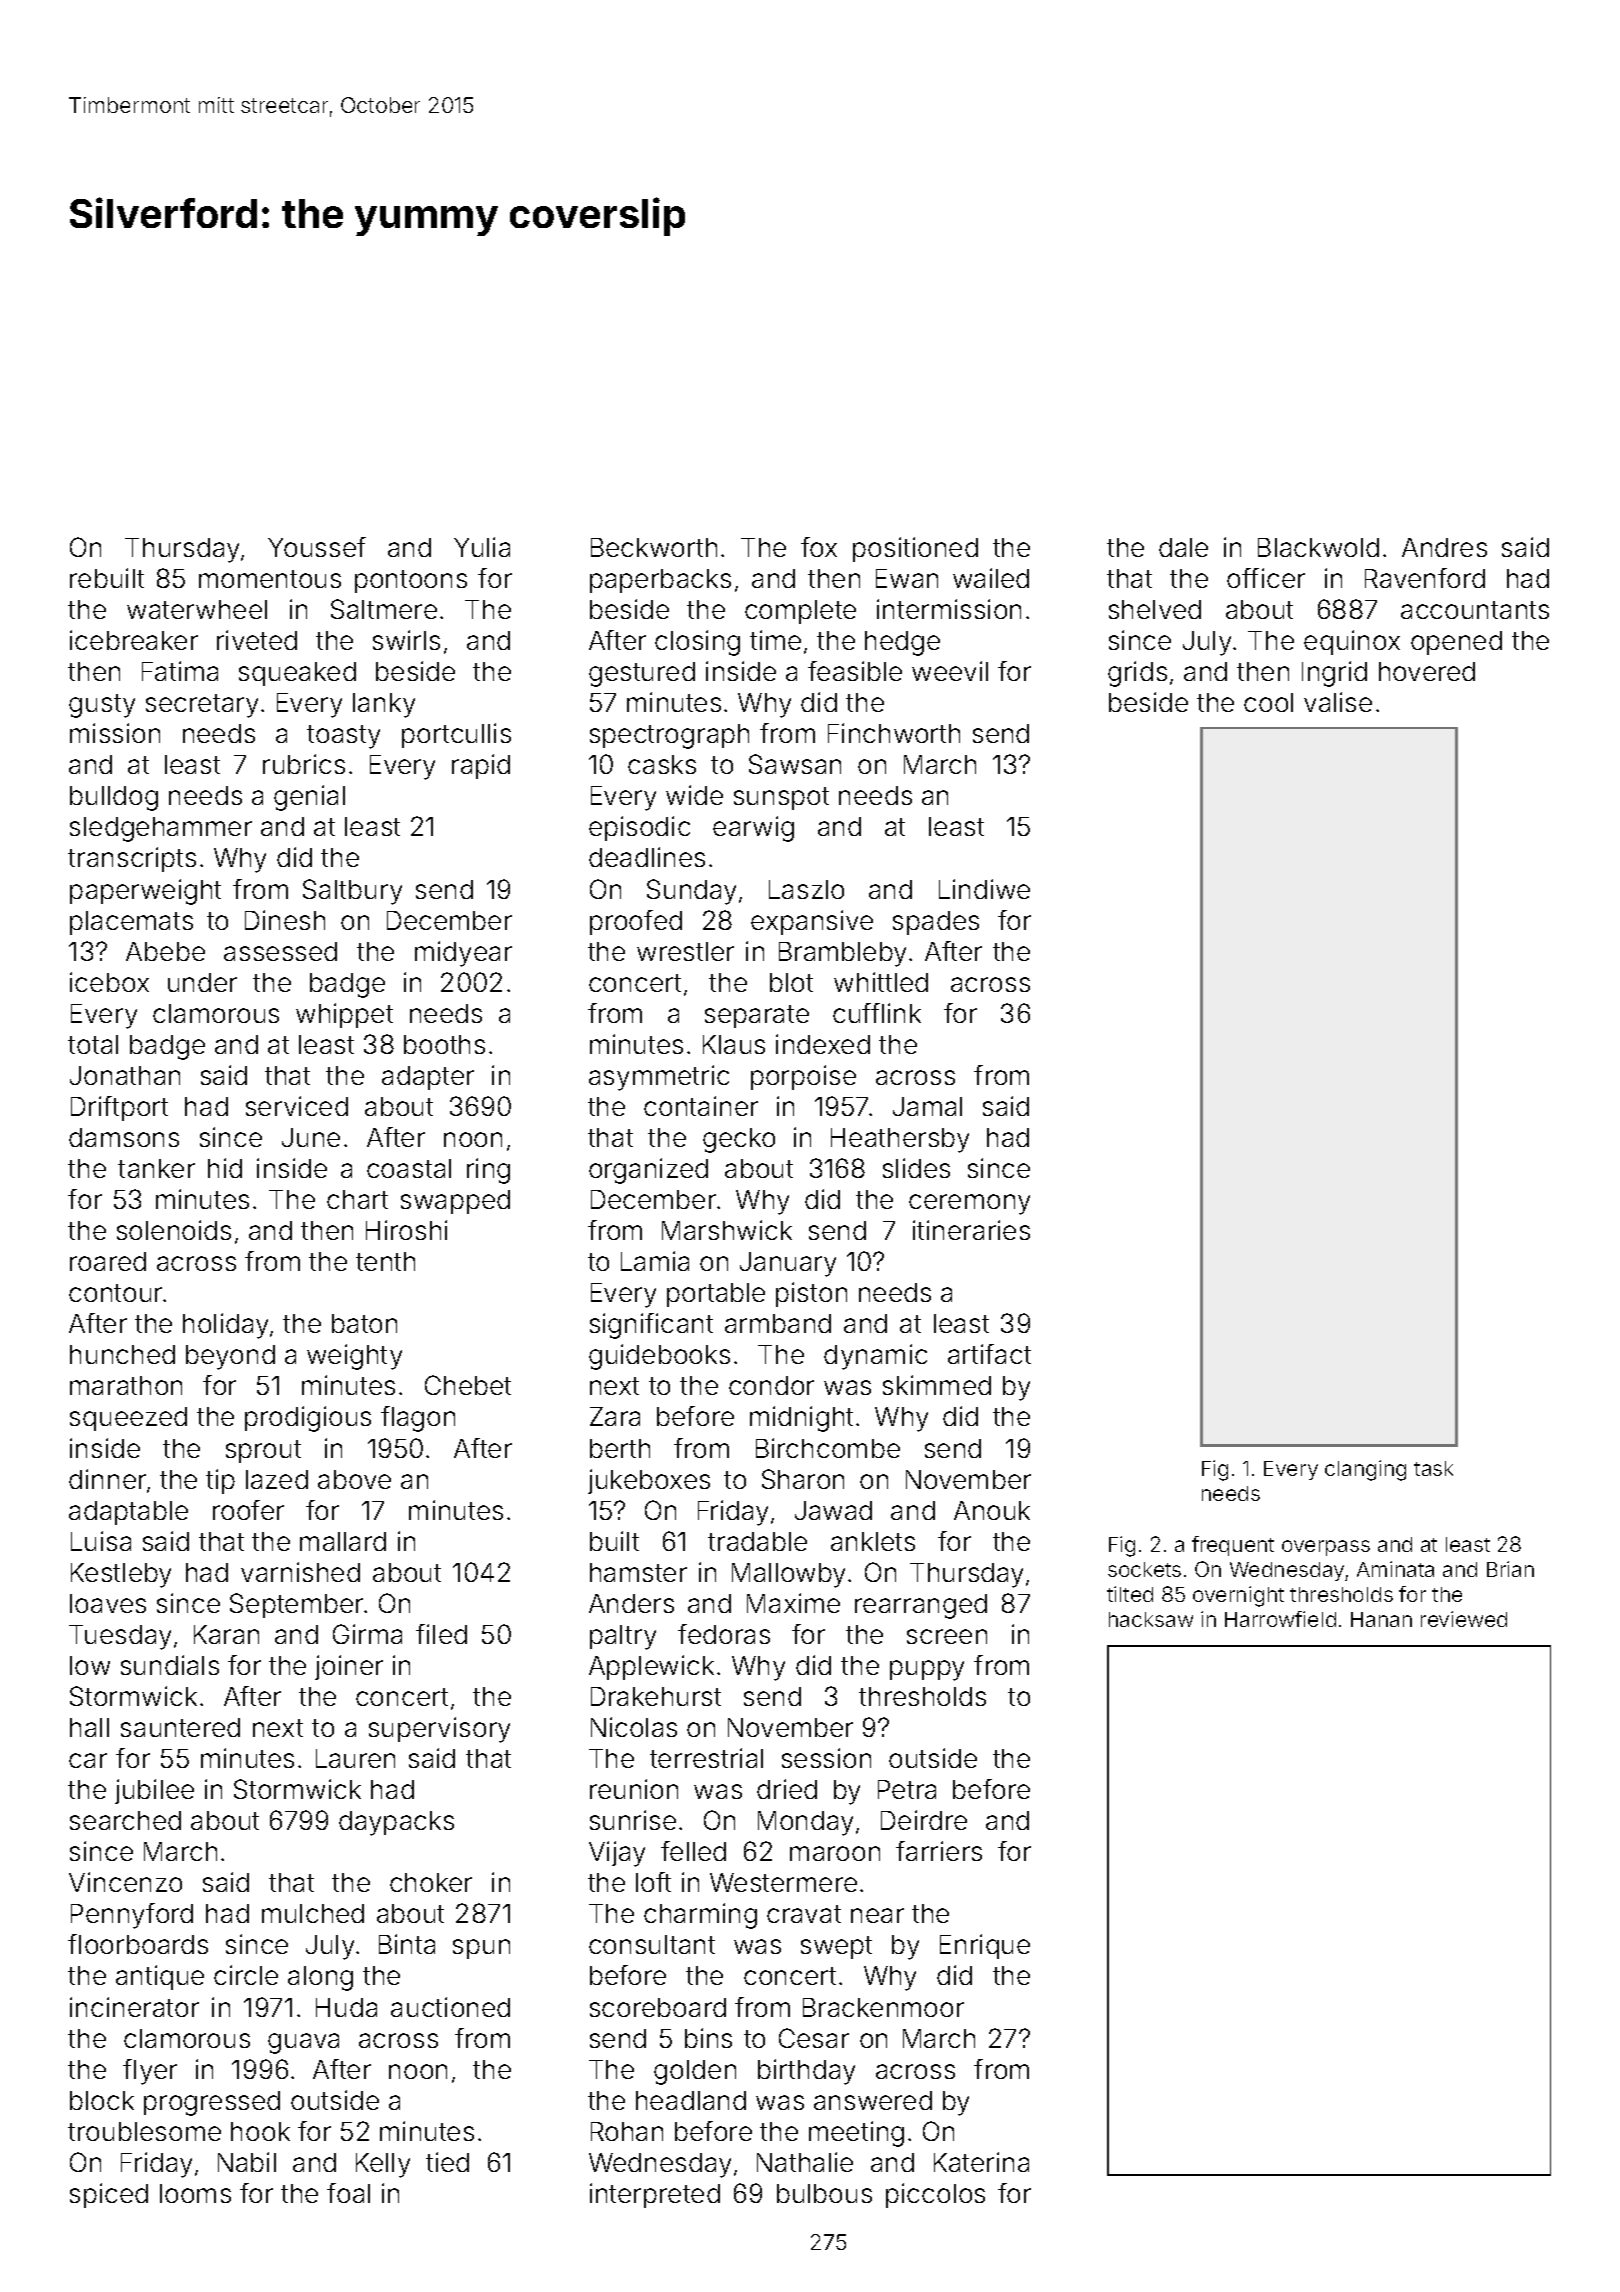 The height and width of the screenshot is (2292, 1620). Describe the element at coordinates (642, 674) in the screenshot. I see `gestured` at that location.
